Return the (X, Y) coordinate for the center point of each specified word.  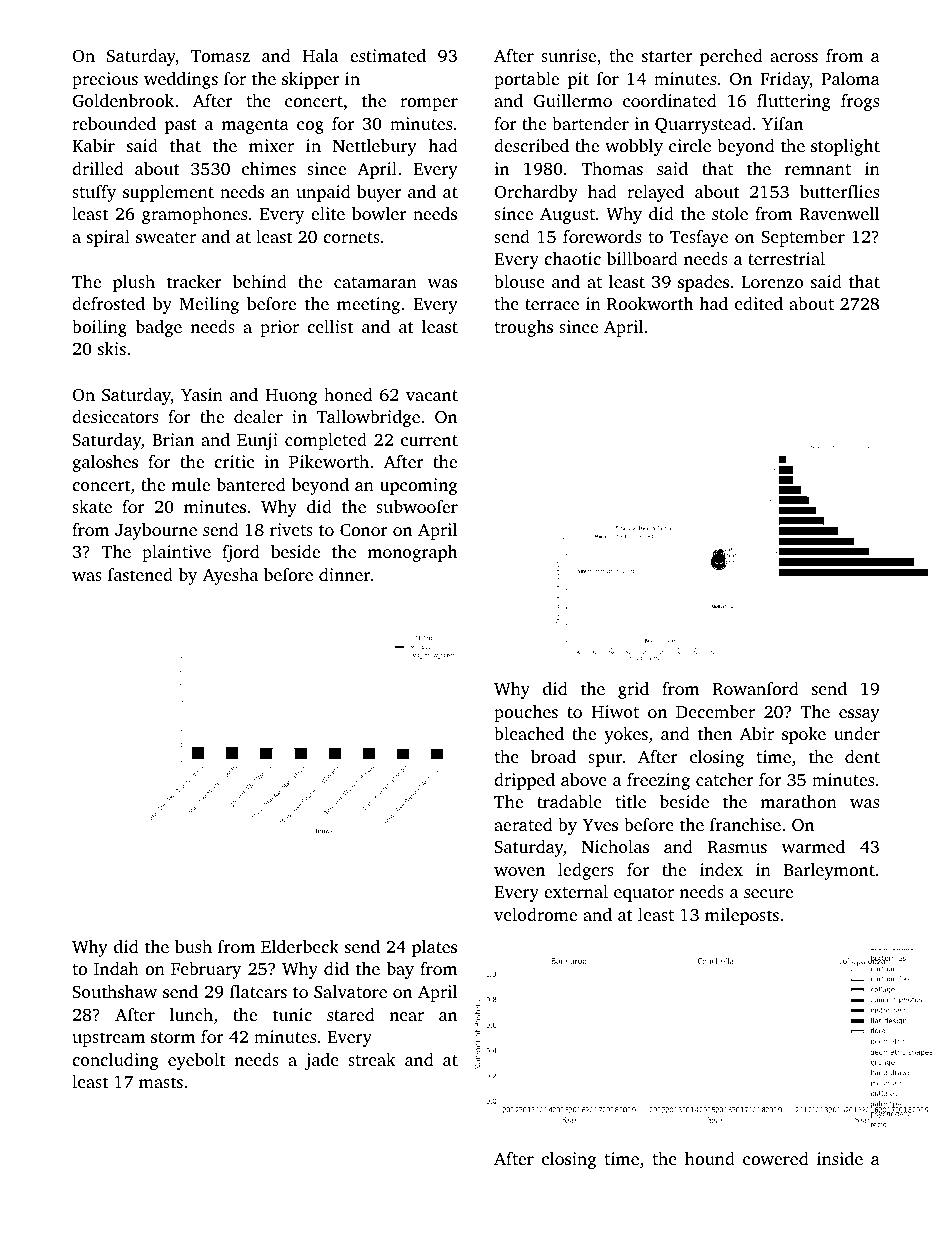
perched (731, 57)
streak (372, 1059)
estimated (388, 55)
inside (840, 1158)
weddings (181, 80)
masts (161, 1082)
